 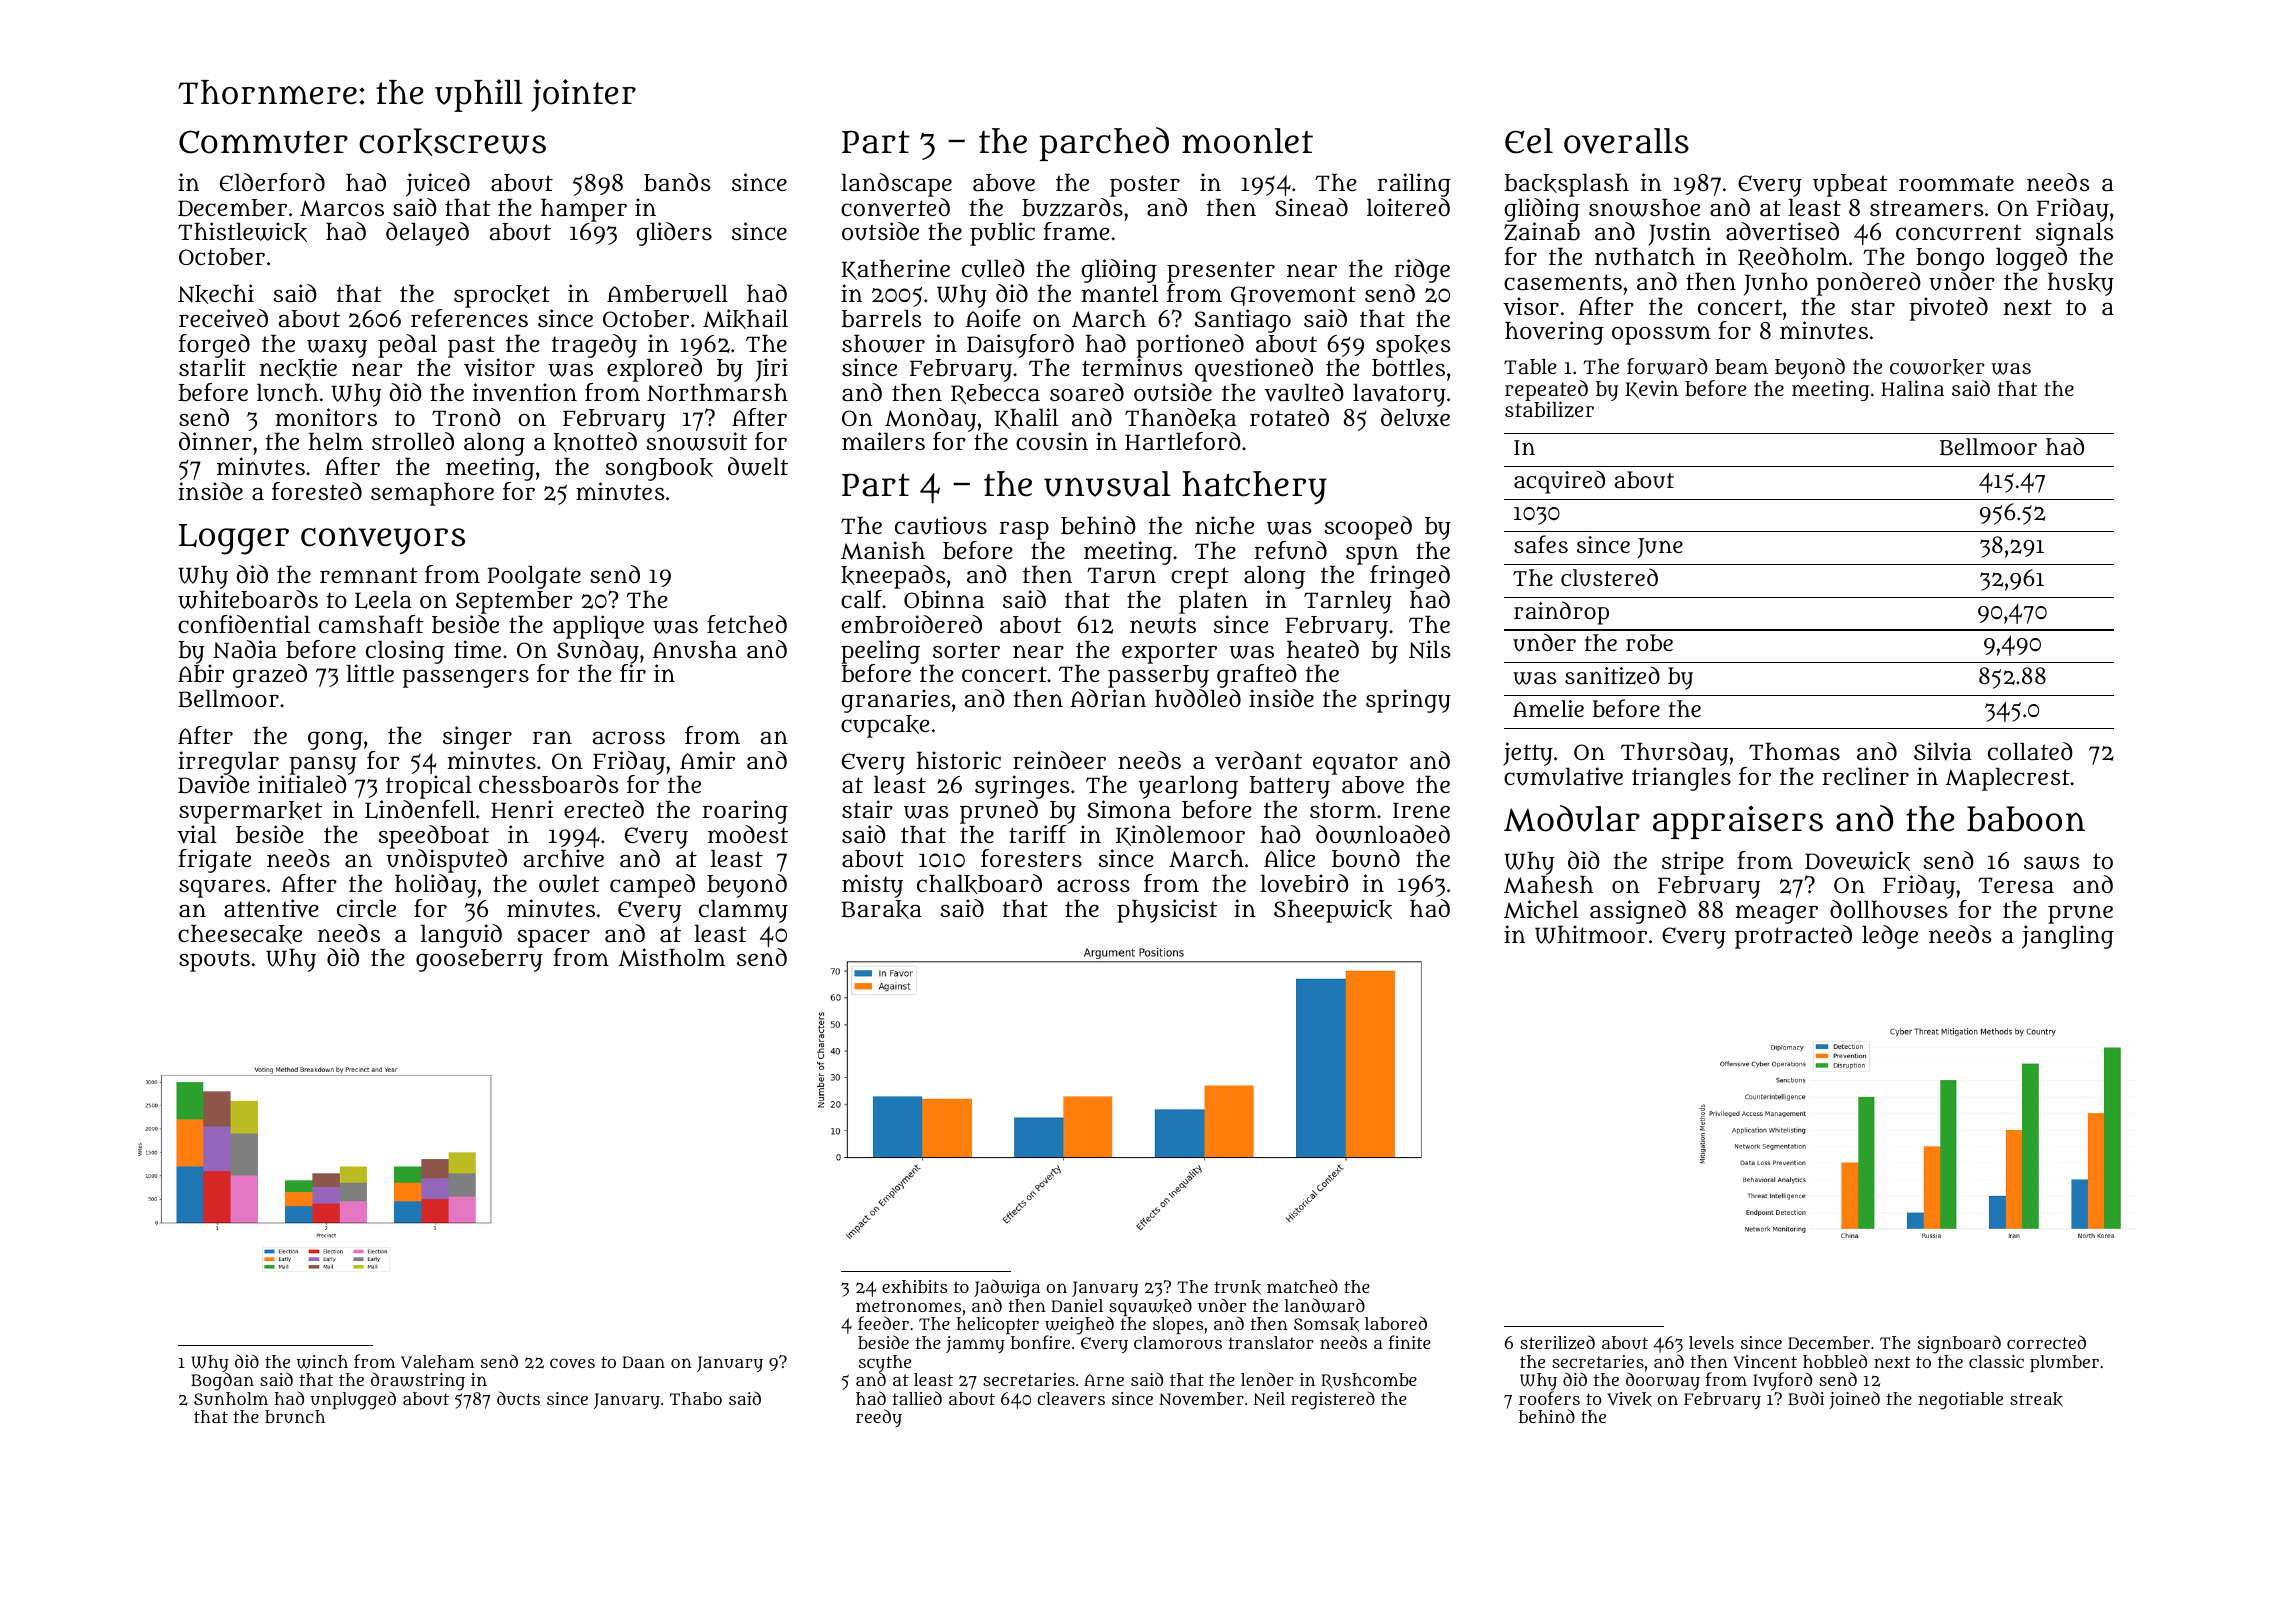 What do you see at coordinates (242, 232) in the screenshot?
I see `Thistlewick` at bounding box center [242, 232].
